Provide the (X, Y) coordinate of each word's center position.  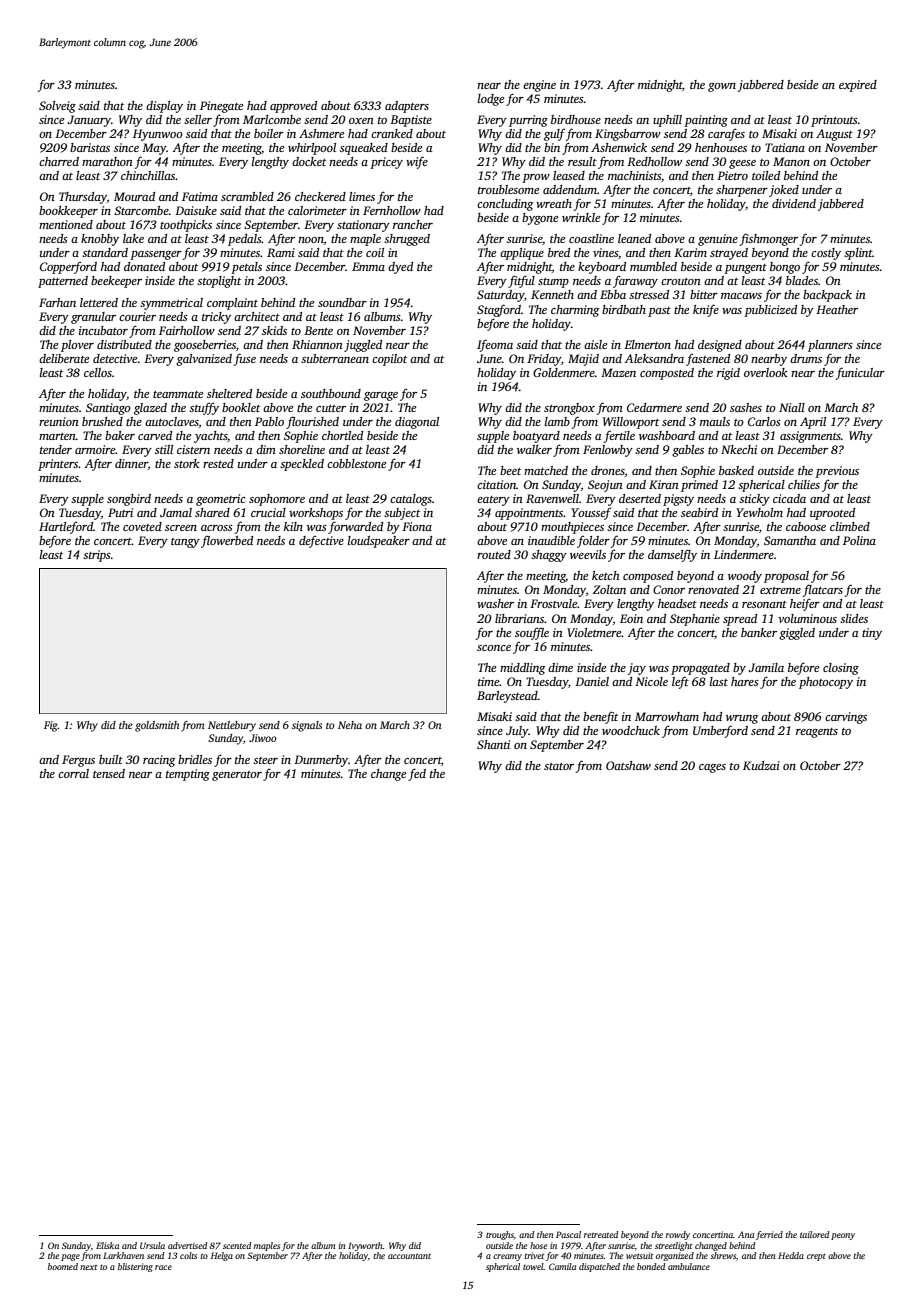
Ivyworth (365, 1246)
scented (237, 1245)
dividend (794, 203)
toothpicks (186, 226)
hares (745, 681)
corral (73, 773)
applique (522, 254)
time (489, 681)
